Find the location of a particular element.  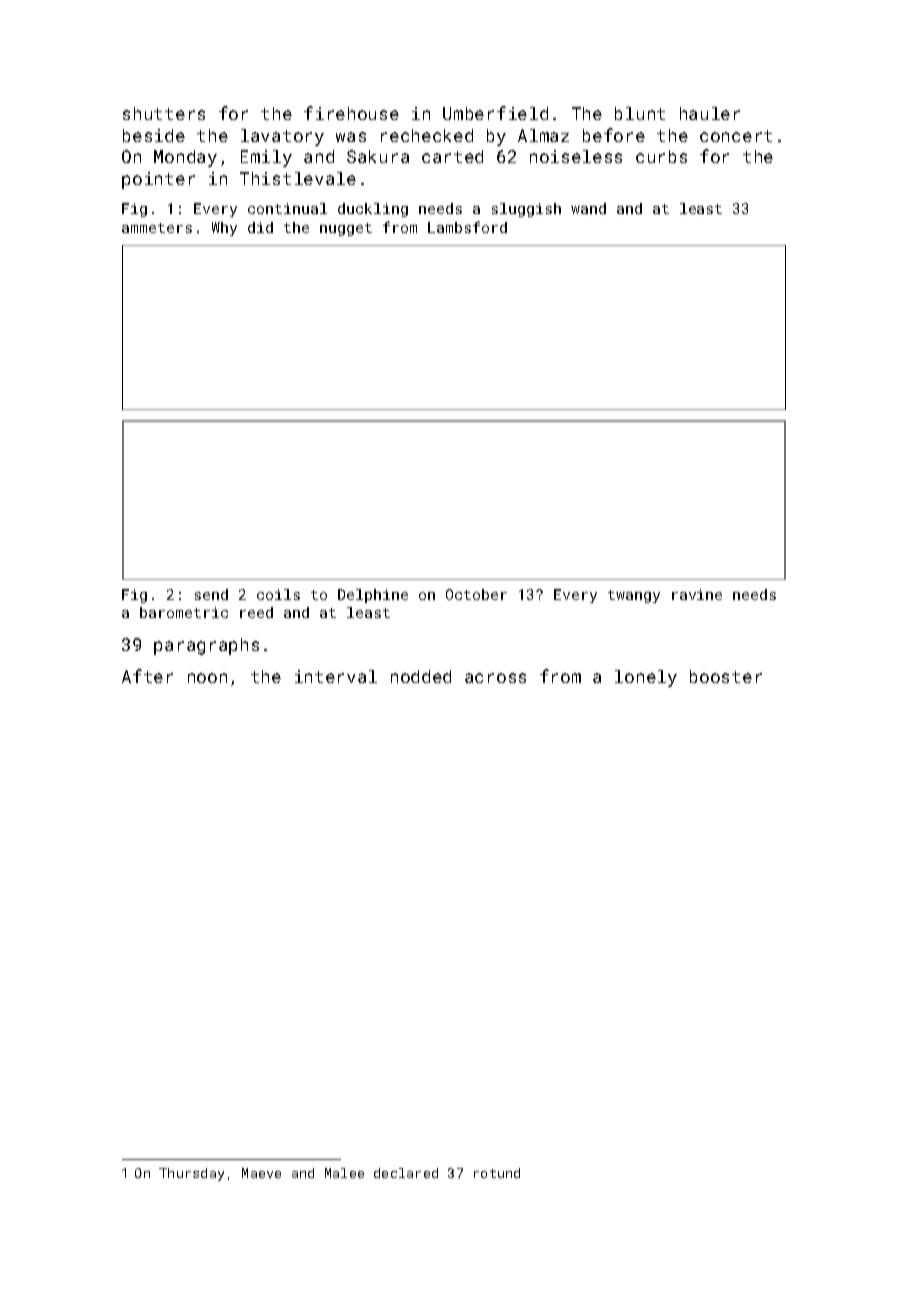

rotund is located at coordinates (497, 1173).
